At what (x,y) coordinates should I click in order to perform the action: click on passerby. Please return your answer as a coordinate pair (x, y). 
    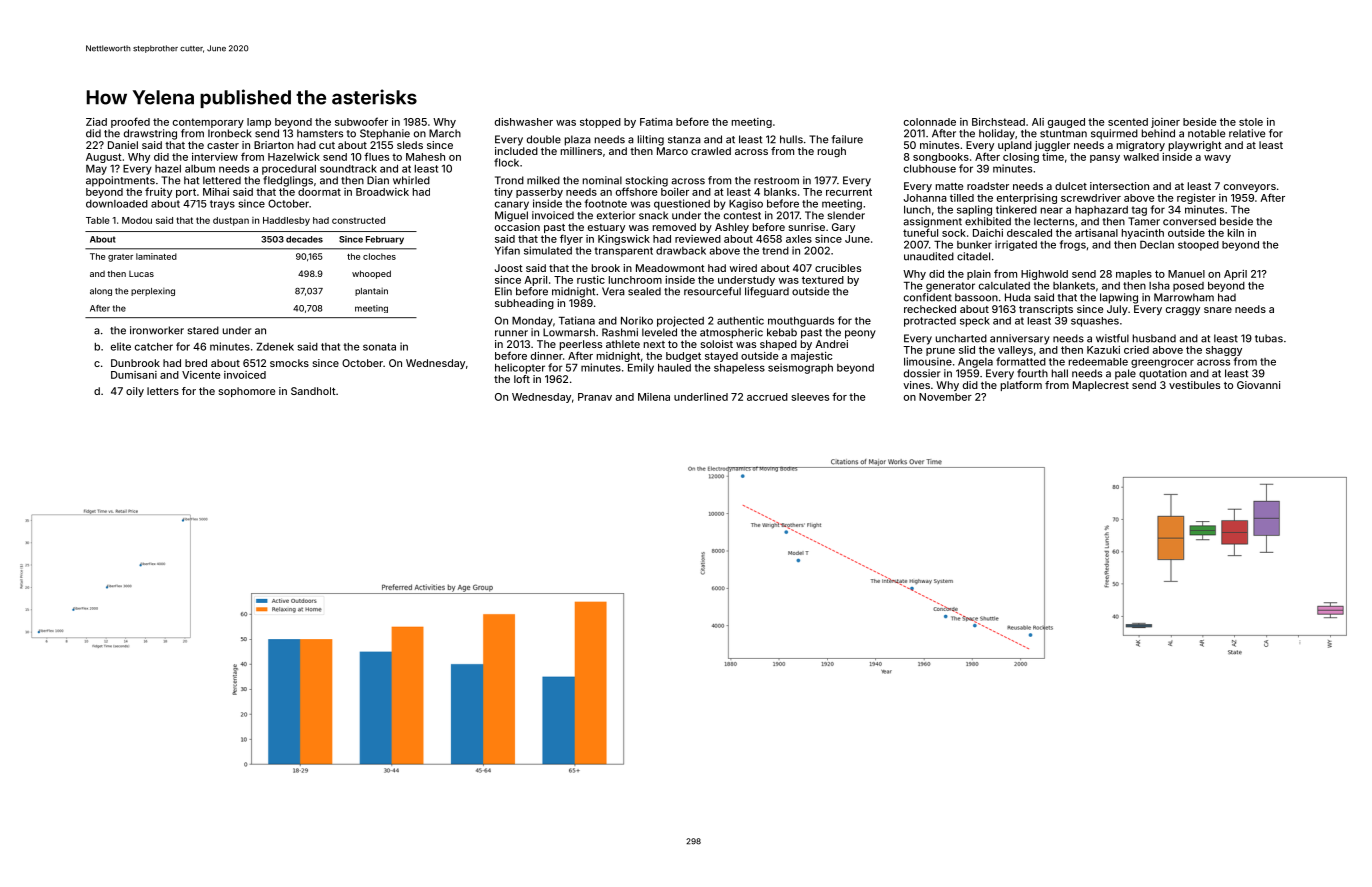
    Looking at the image, I should click on (539, 193).
